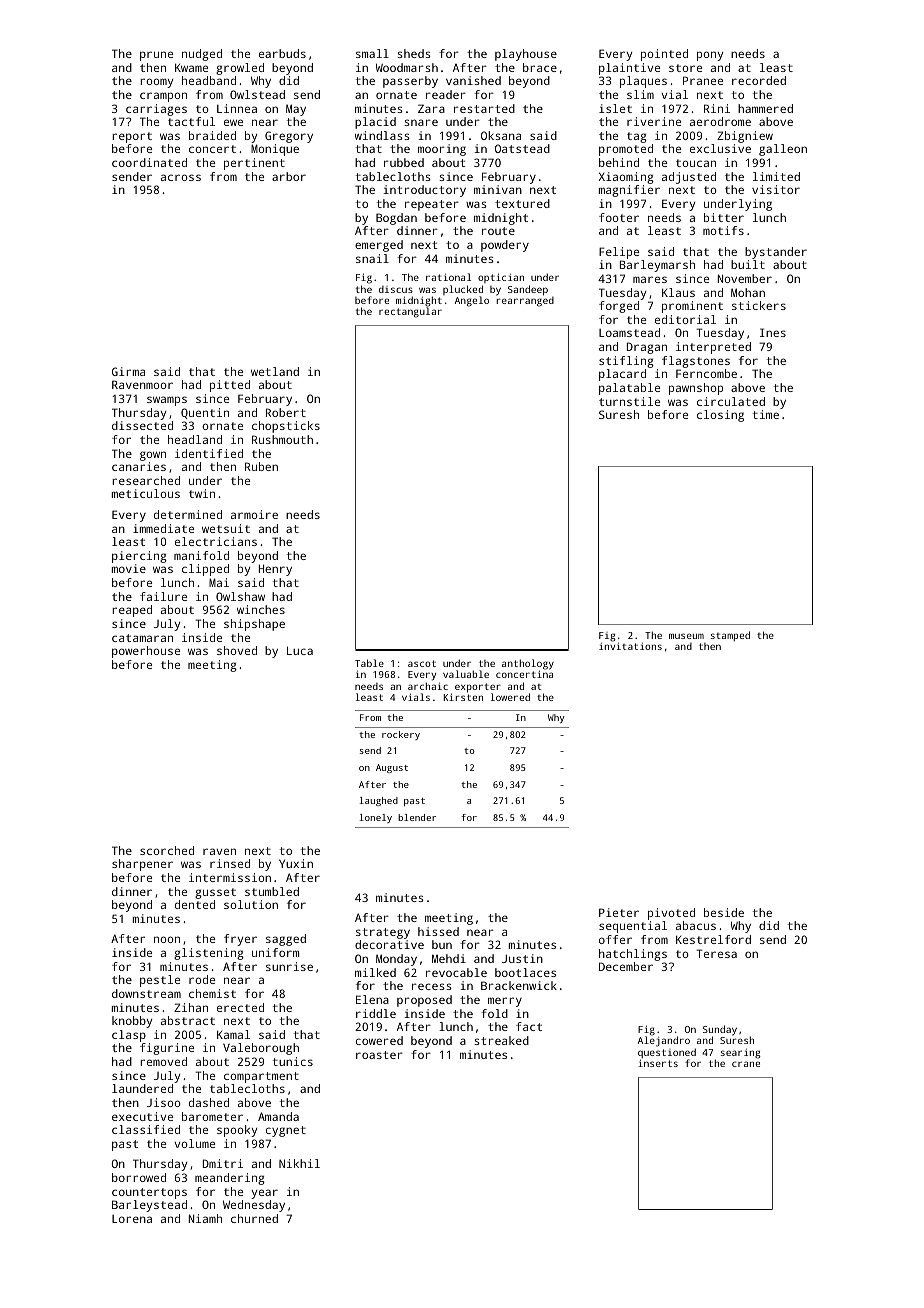 This page has height=1308, width=924. Describe the element at coordinates (205, 570) in the page. I see `clipped` at that location.
